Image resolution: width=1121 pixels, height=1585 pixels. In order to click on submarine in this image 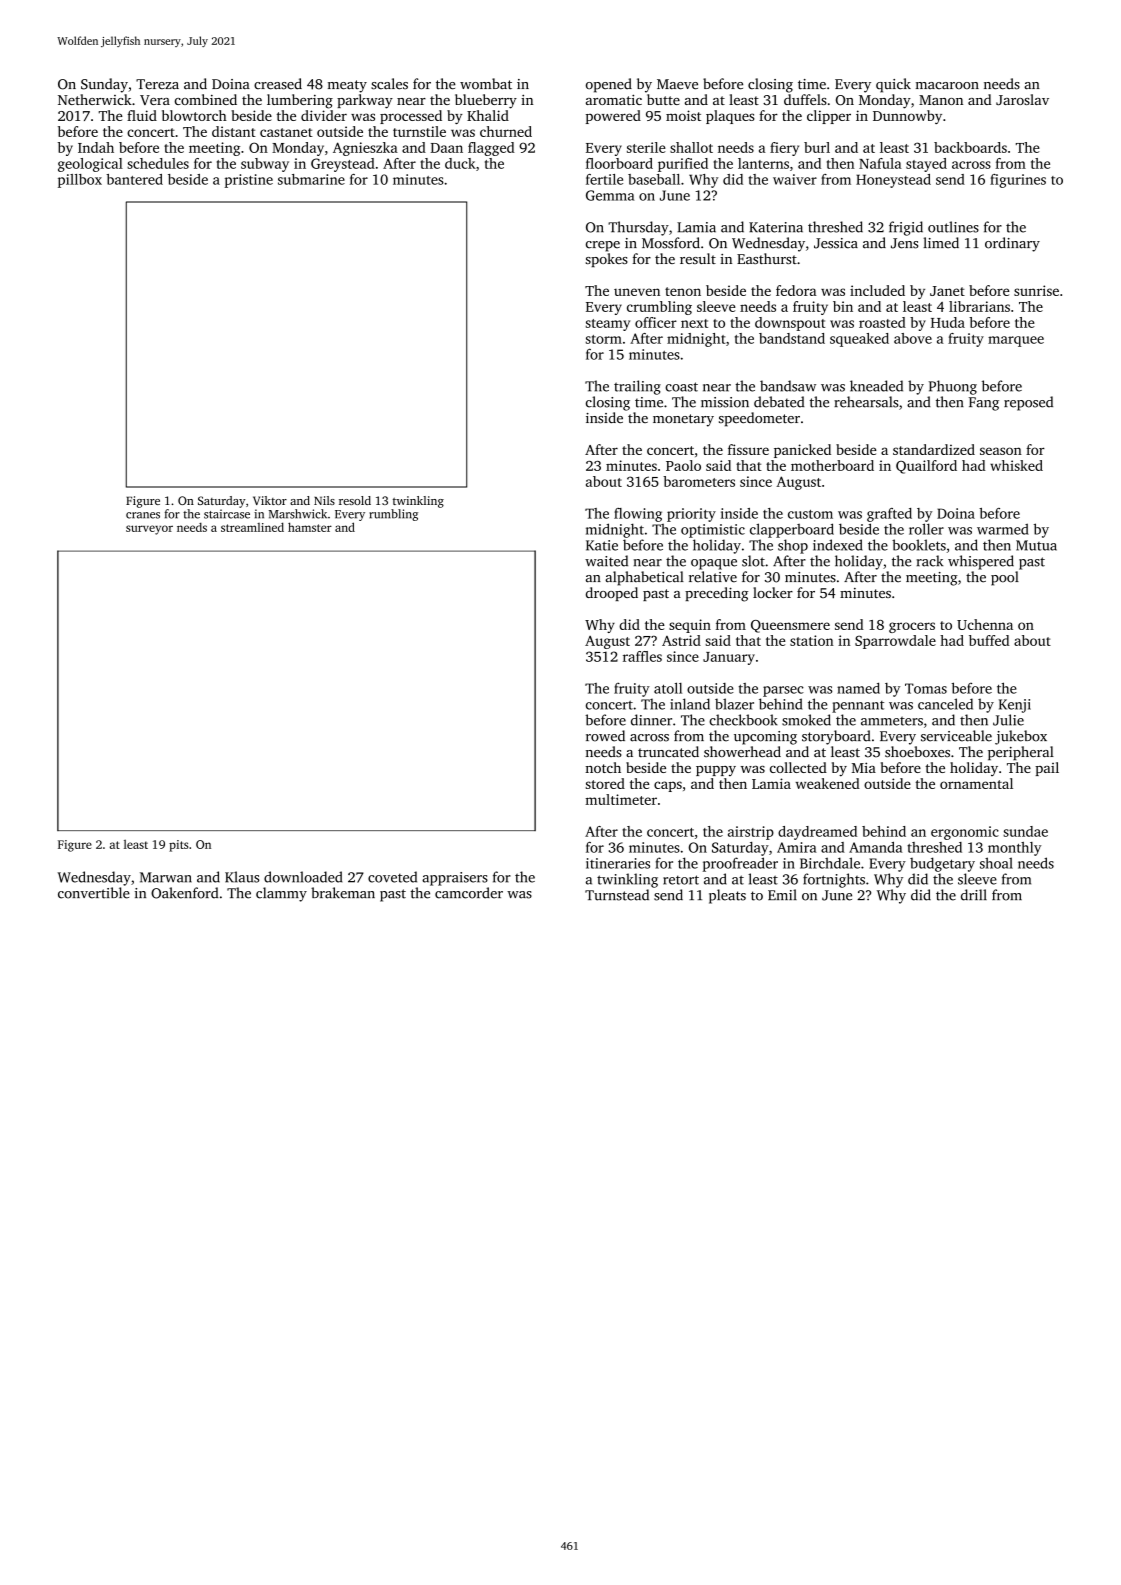, I will do `click(311, 179)`.
